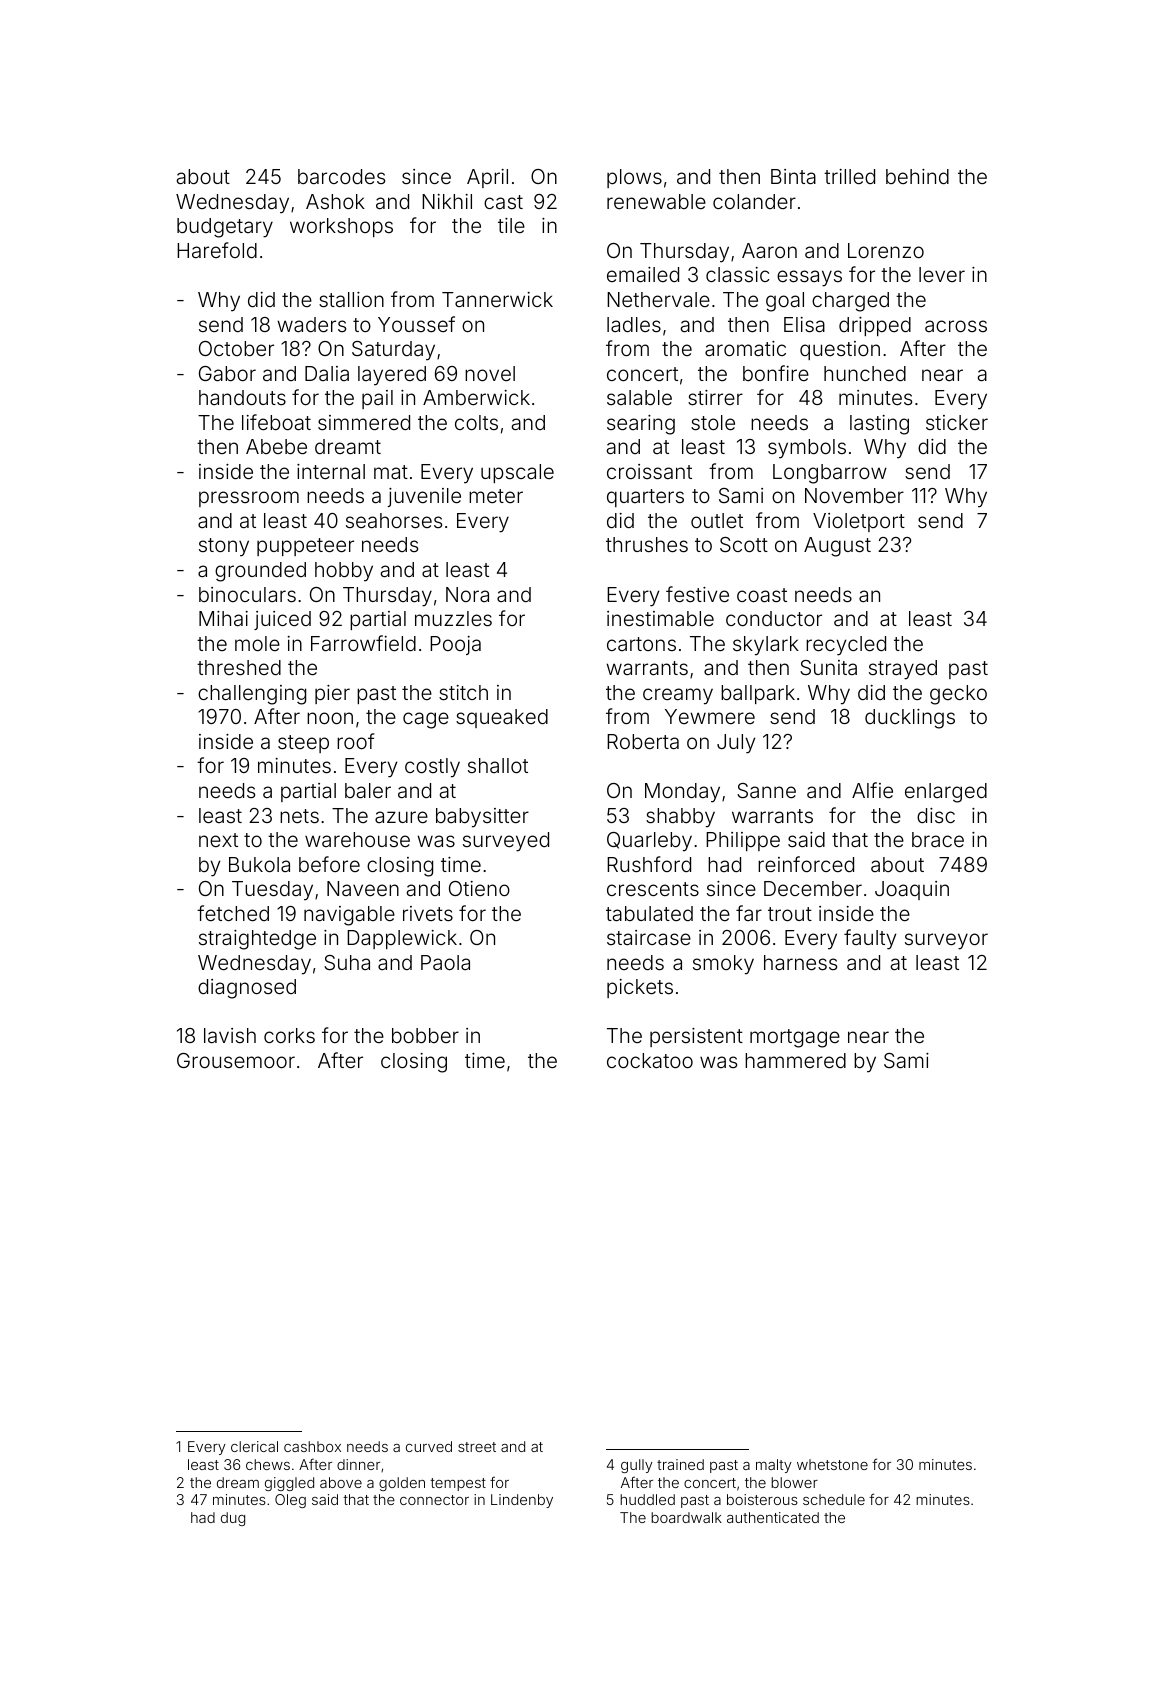 The image size is (1164, 1686). Describe the element at coordinates (917, 176) in the screenshot. I see `behind` at that location.
